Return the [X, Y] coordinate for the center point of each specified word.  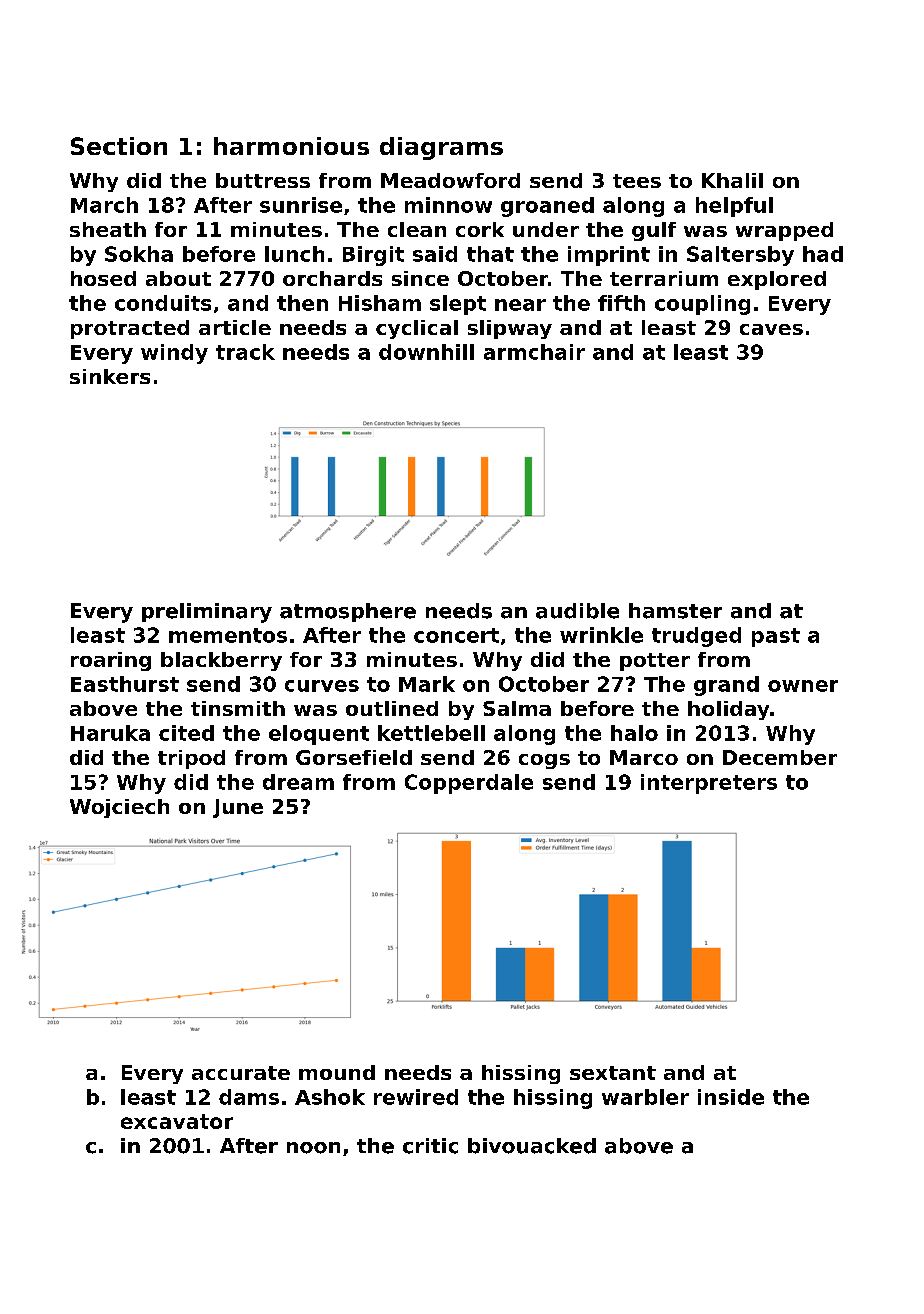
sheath [108, 229]
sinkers [110, 376]
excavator [177, 1121]
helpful [734, 207]
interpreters [709, 784]
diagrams [441, 148]
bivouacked [532, 1146]
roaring [111, 661]
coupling [702, 305]
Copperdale [469, 784]
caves [771, 329]
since [420, 278]
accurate [241, 1073]
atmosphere [348, 612]
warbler [645, 1097]
